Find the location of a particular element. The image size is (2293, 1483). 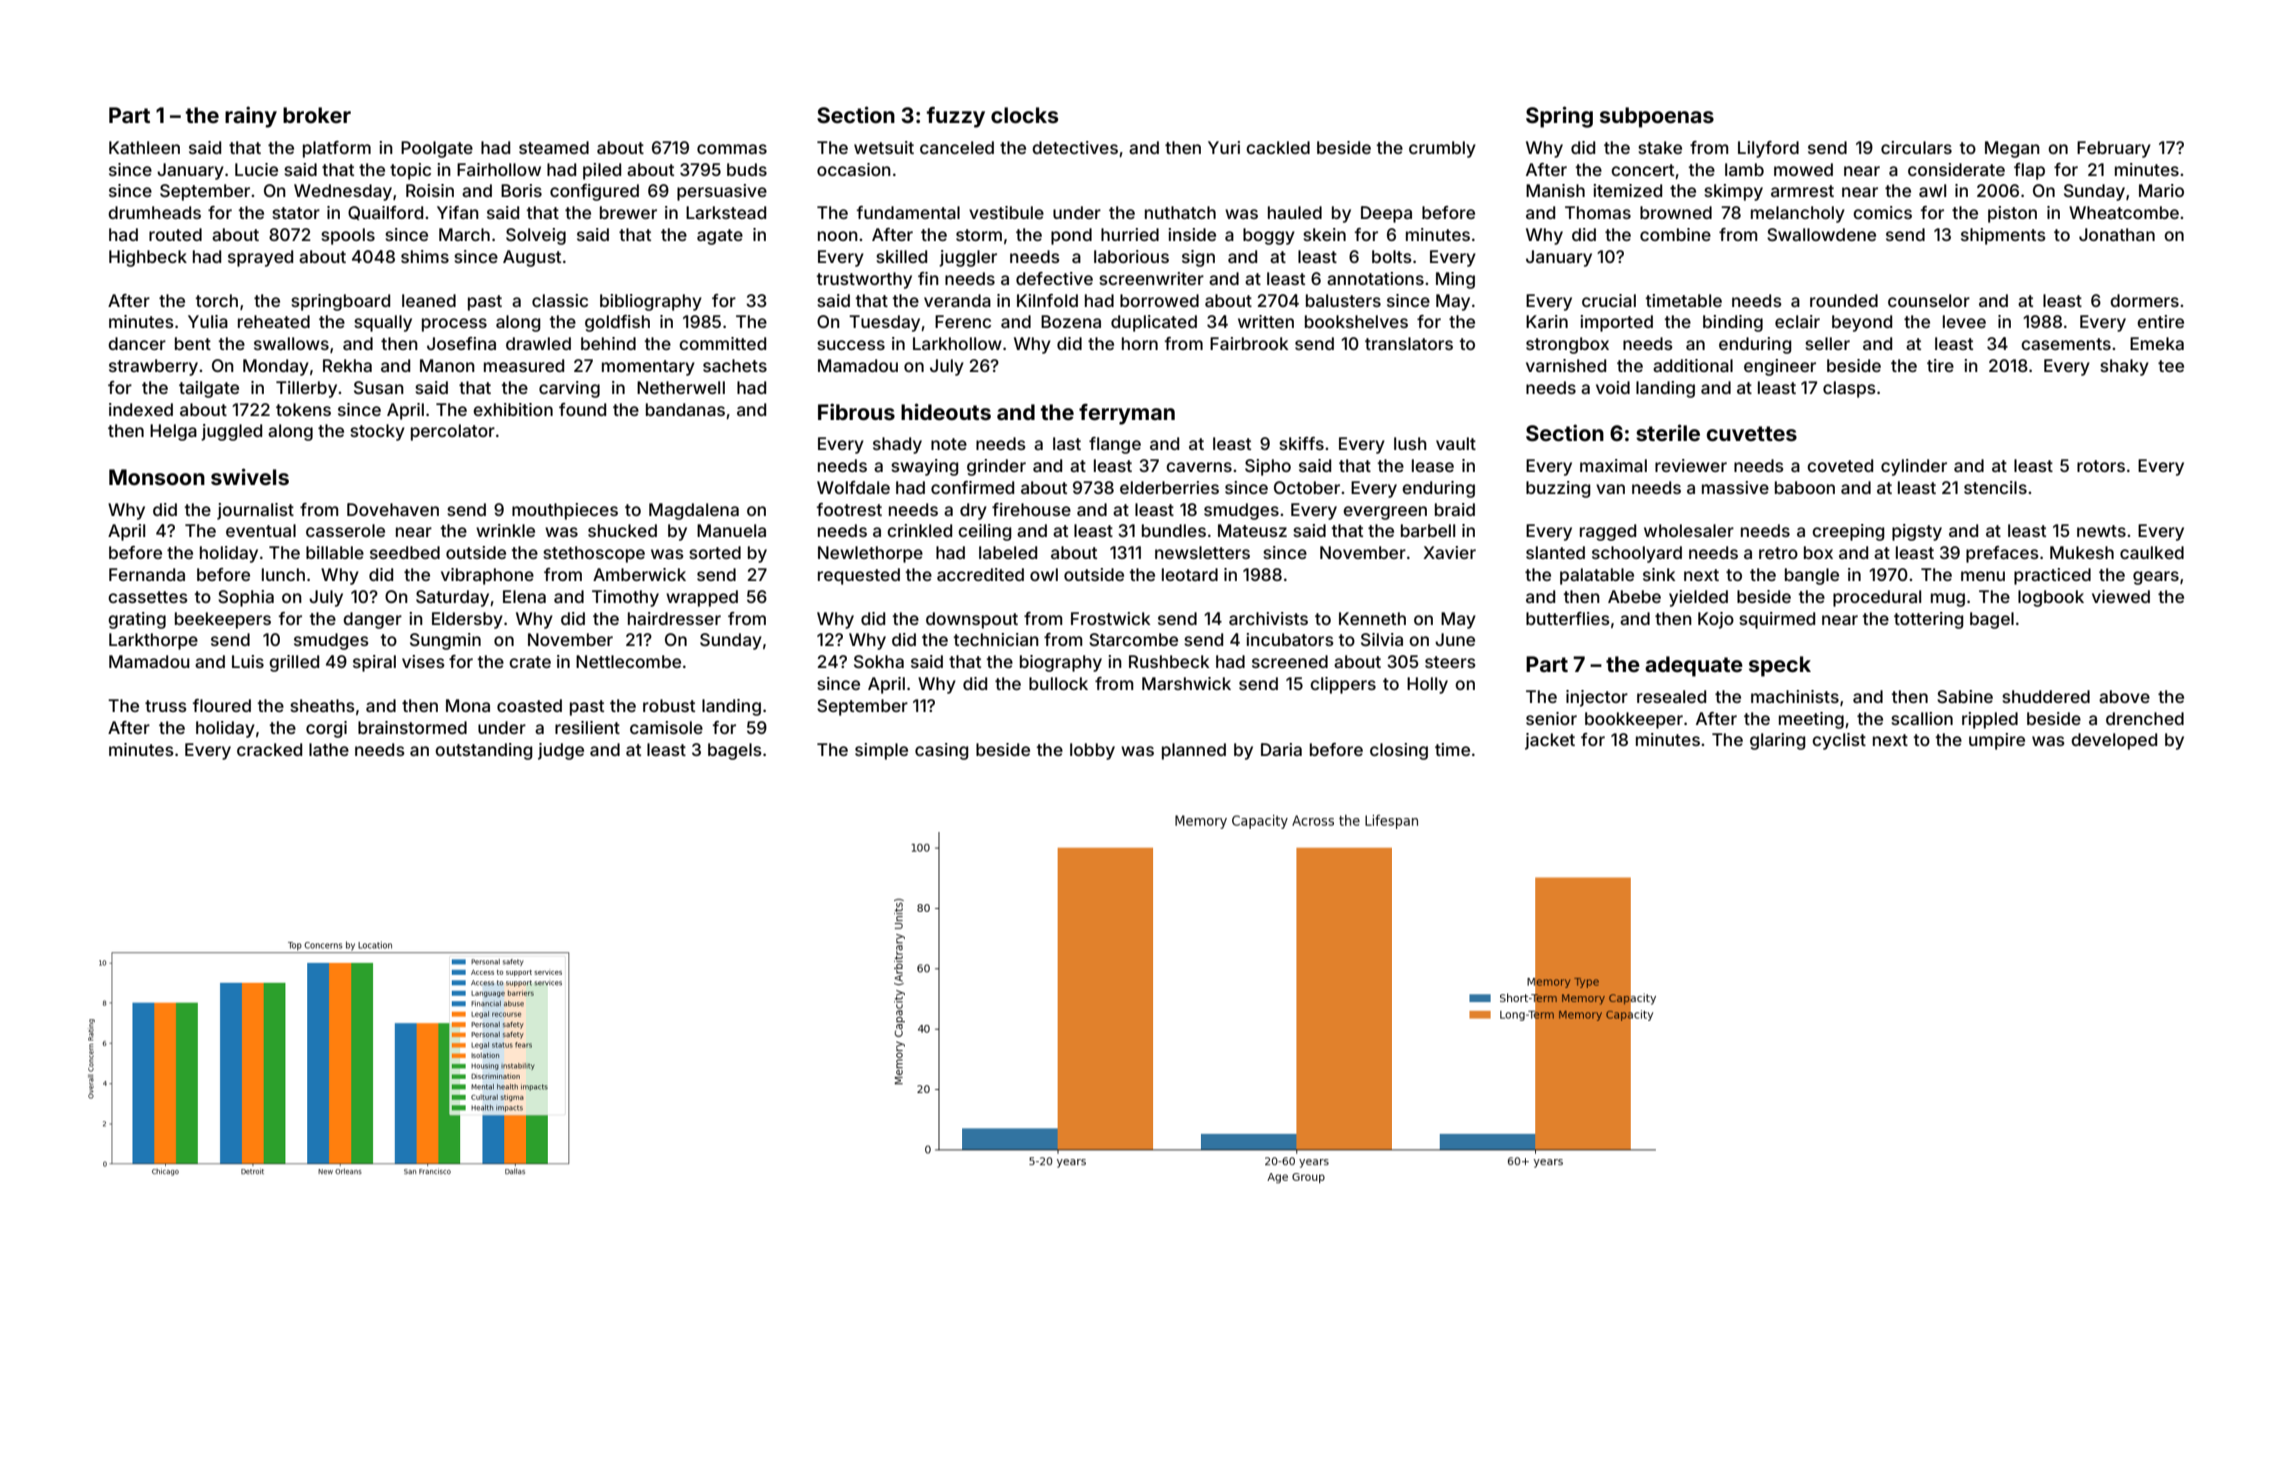

combine is located at coordinates (1675, 234).
